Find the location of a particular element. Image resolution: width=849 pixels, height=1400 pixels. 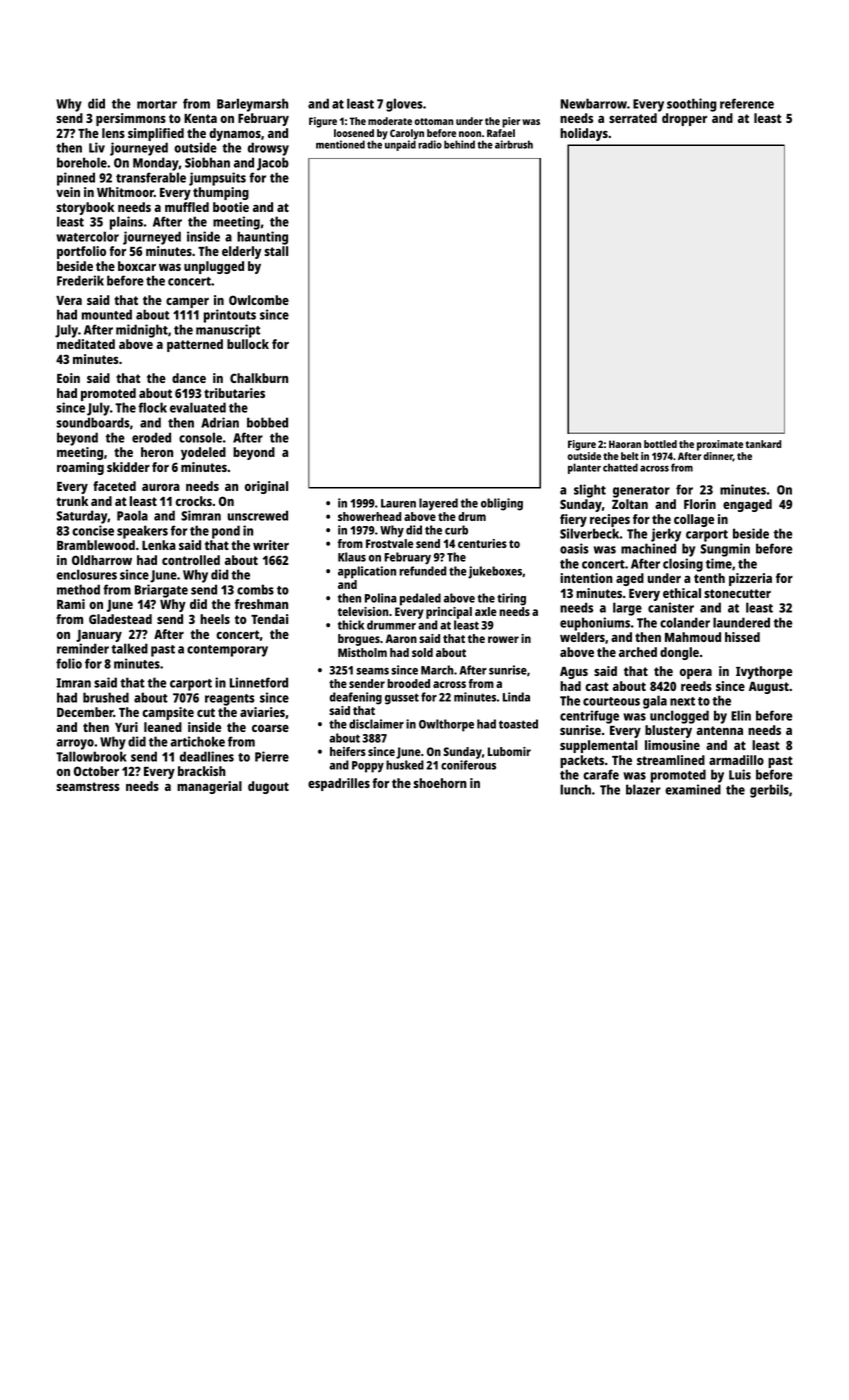

Briargate is located at coordinates (161, 591).
